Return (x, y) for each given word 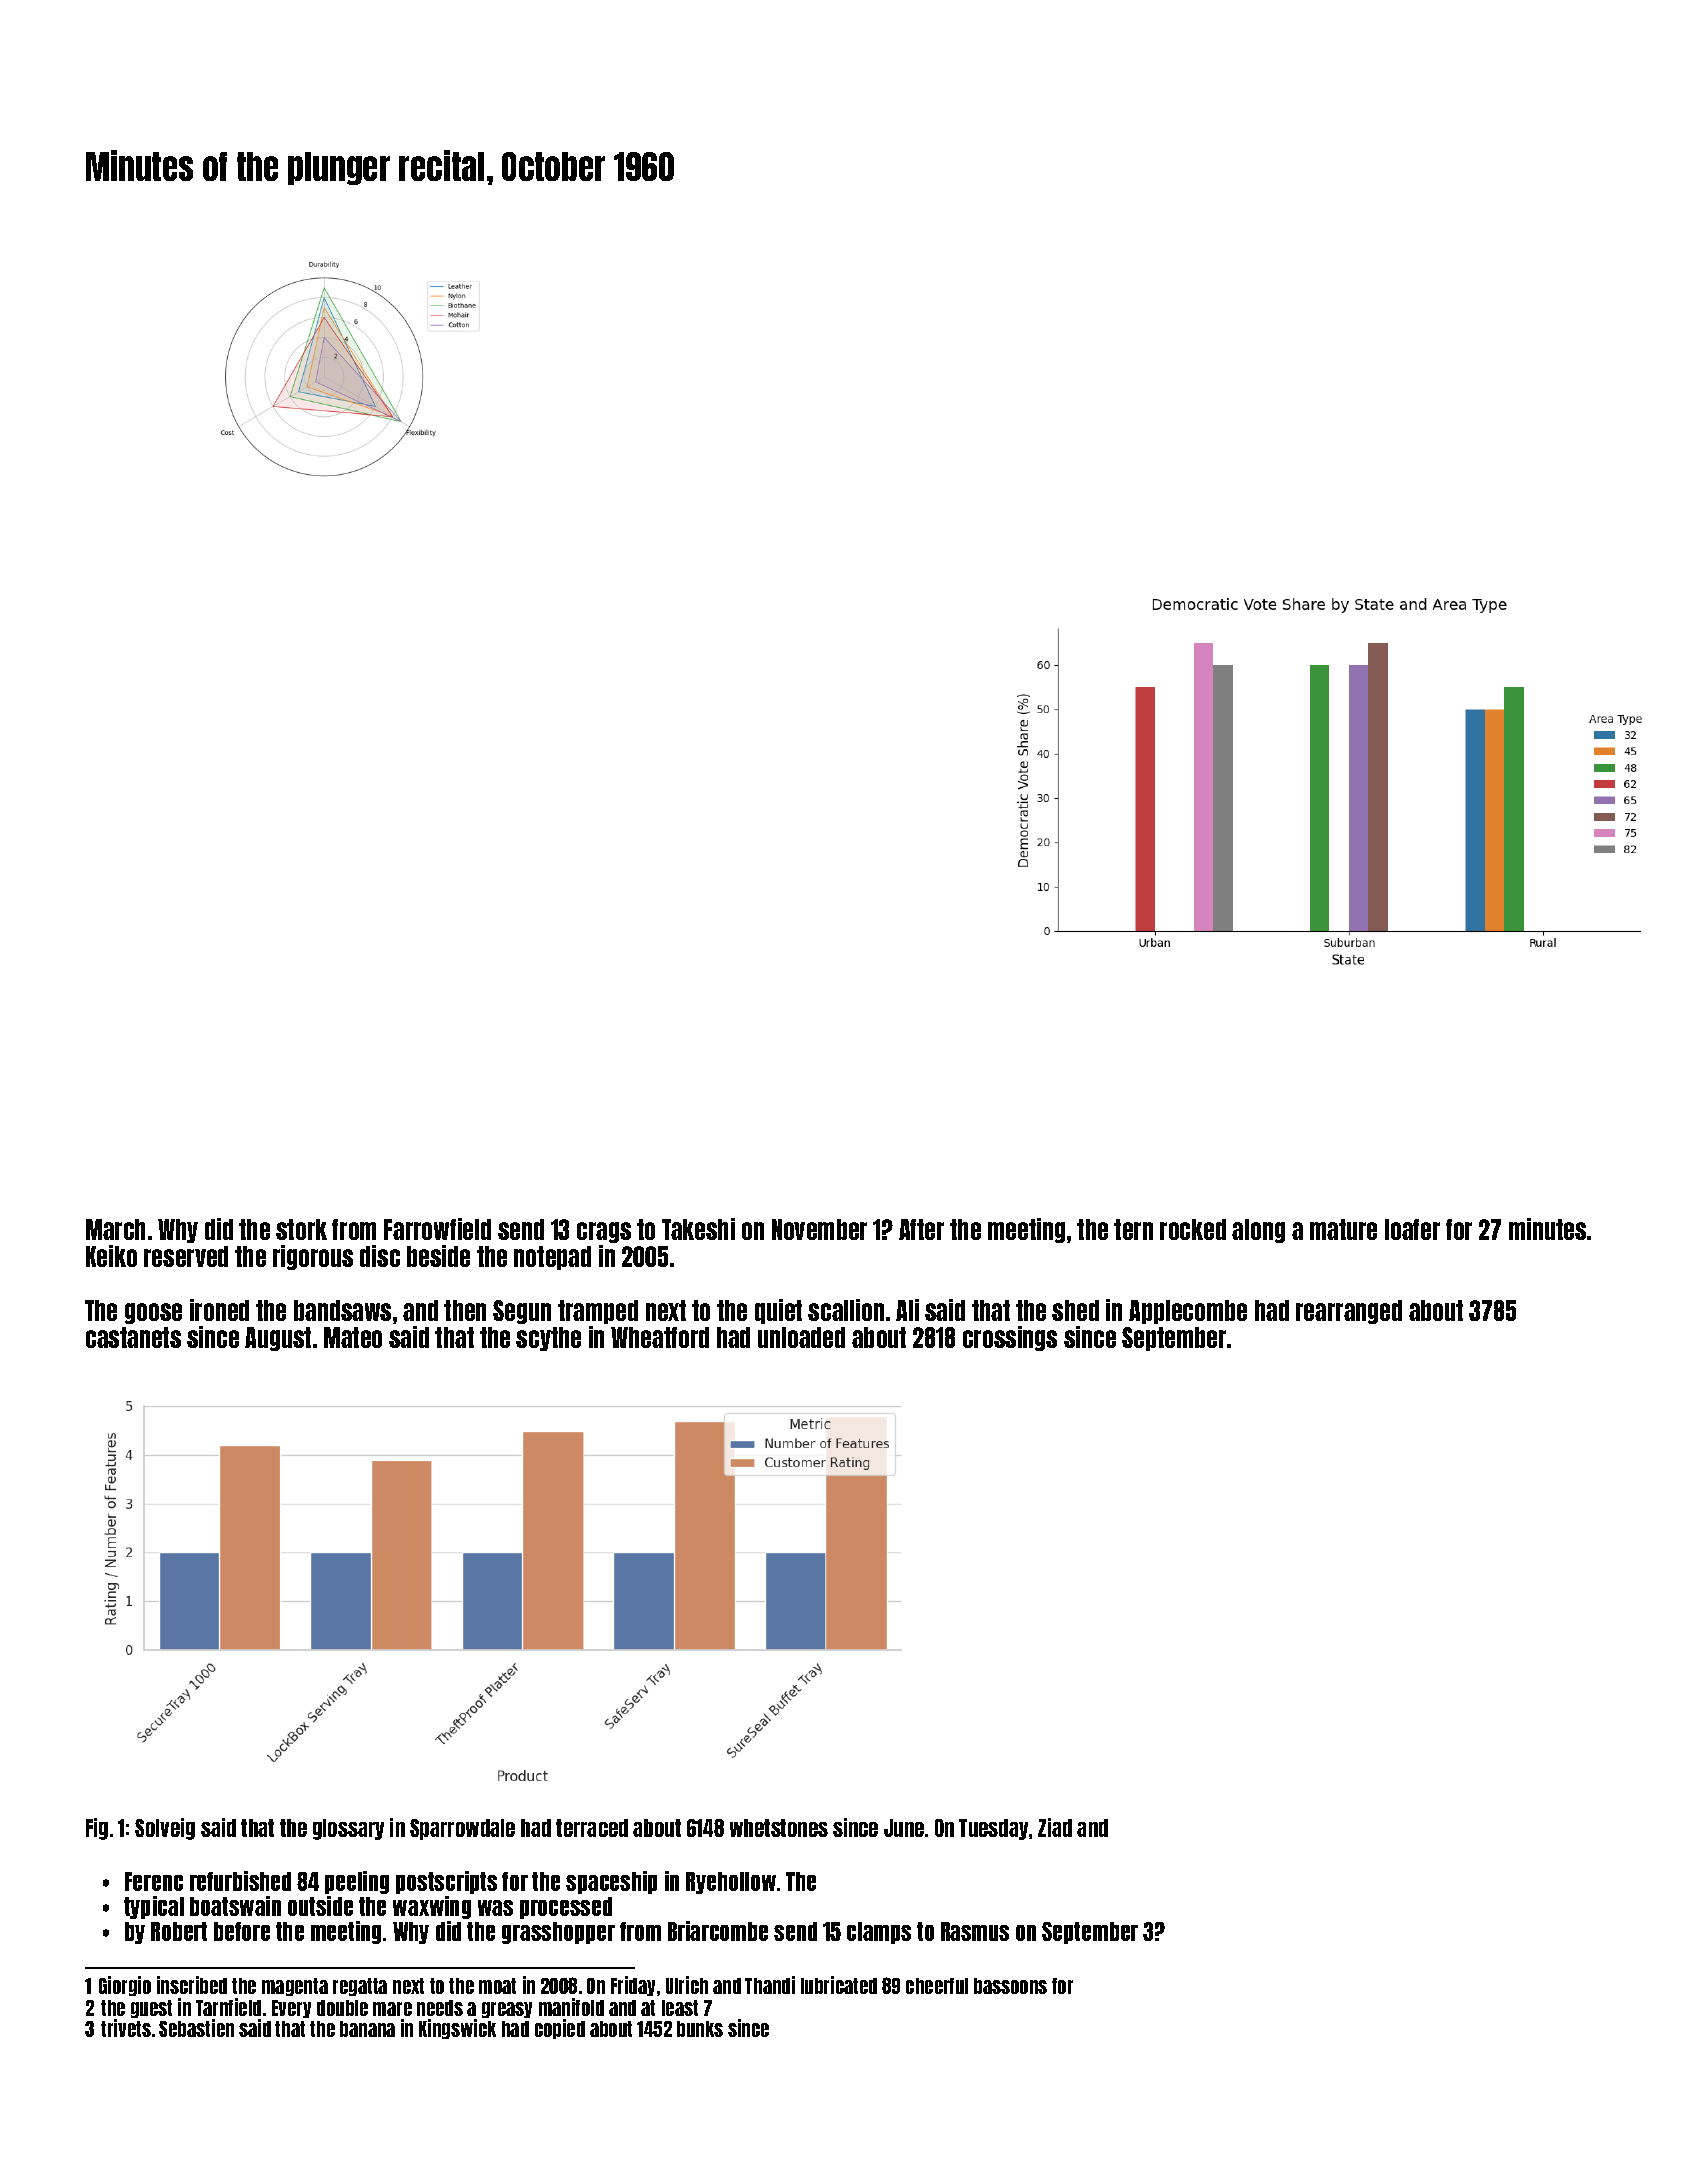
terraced (592, 1828)
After (921, 1229)
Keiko (111, 1256)
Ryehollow (731, 1883)
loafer (1412, 1229)
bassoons (1010, 1986)
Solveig (165, 1829)
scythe (548, 1339)
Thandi (770, 1985)
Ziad (1055, 1827)
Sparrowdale (462, 1829)
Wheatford (660, 1337)
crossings (1010, 1338)
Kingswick (457, 2029)
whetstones (779, 1828)
